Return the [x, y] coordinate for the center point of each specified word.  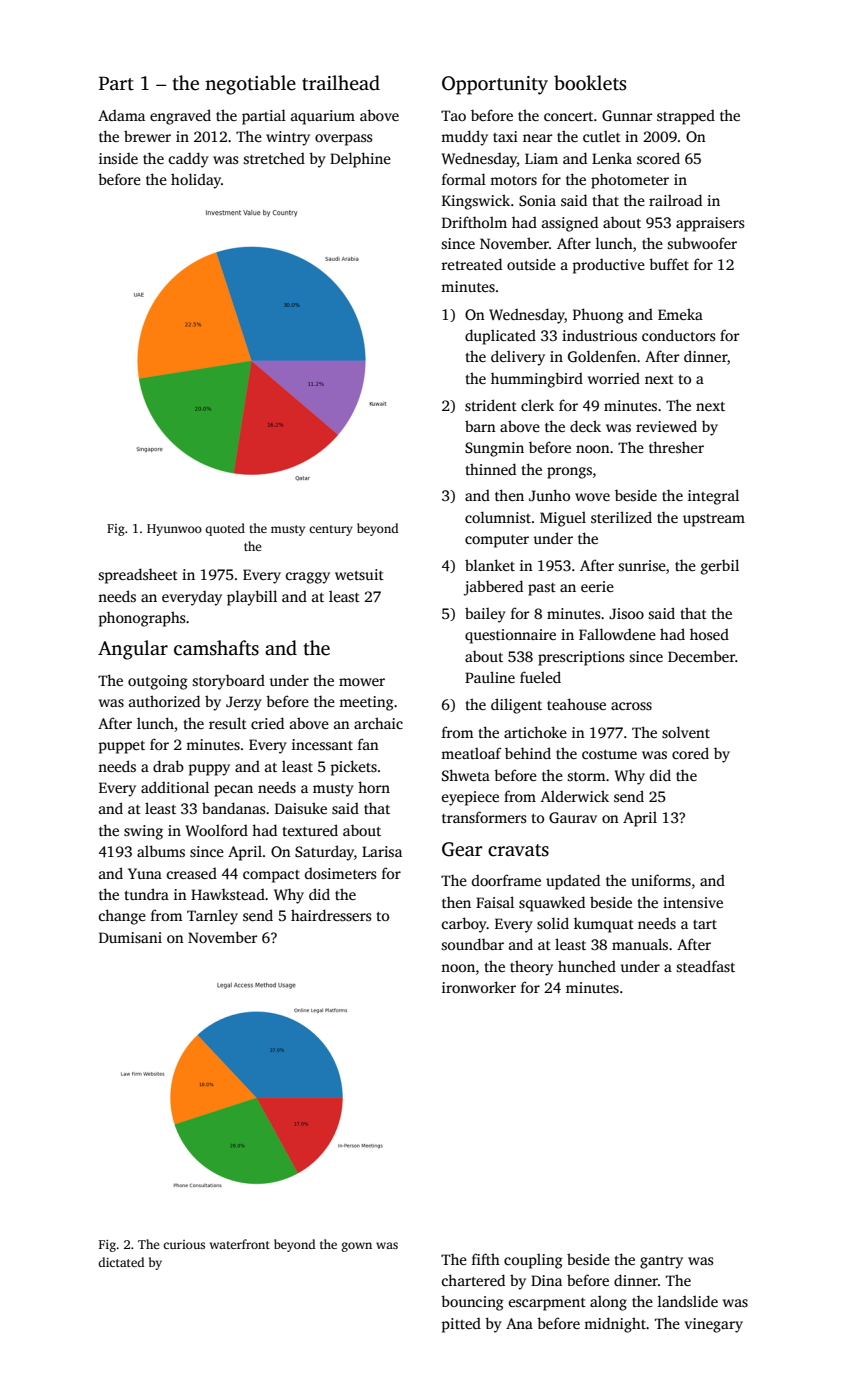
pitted [461, 1325]
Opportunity [495, 85]
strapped [686, 117]
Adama [121, 115]
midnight [615, 1325]
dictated [121, 1262]
